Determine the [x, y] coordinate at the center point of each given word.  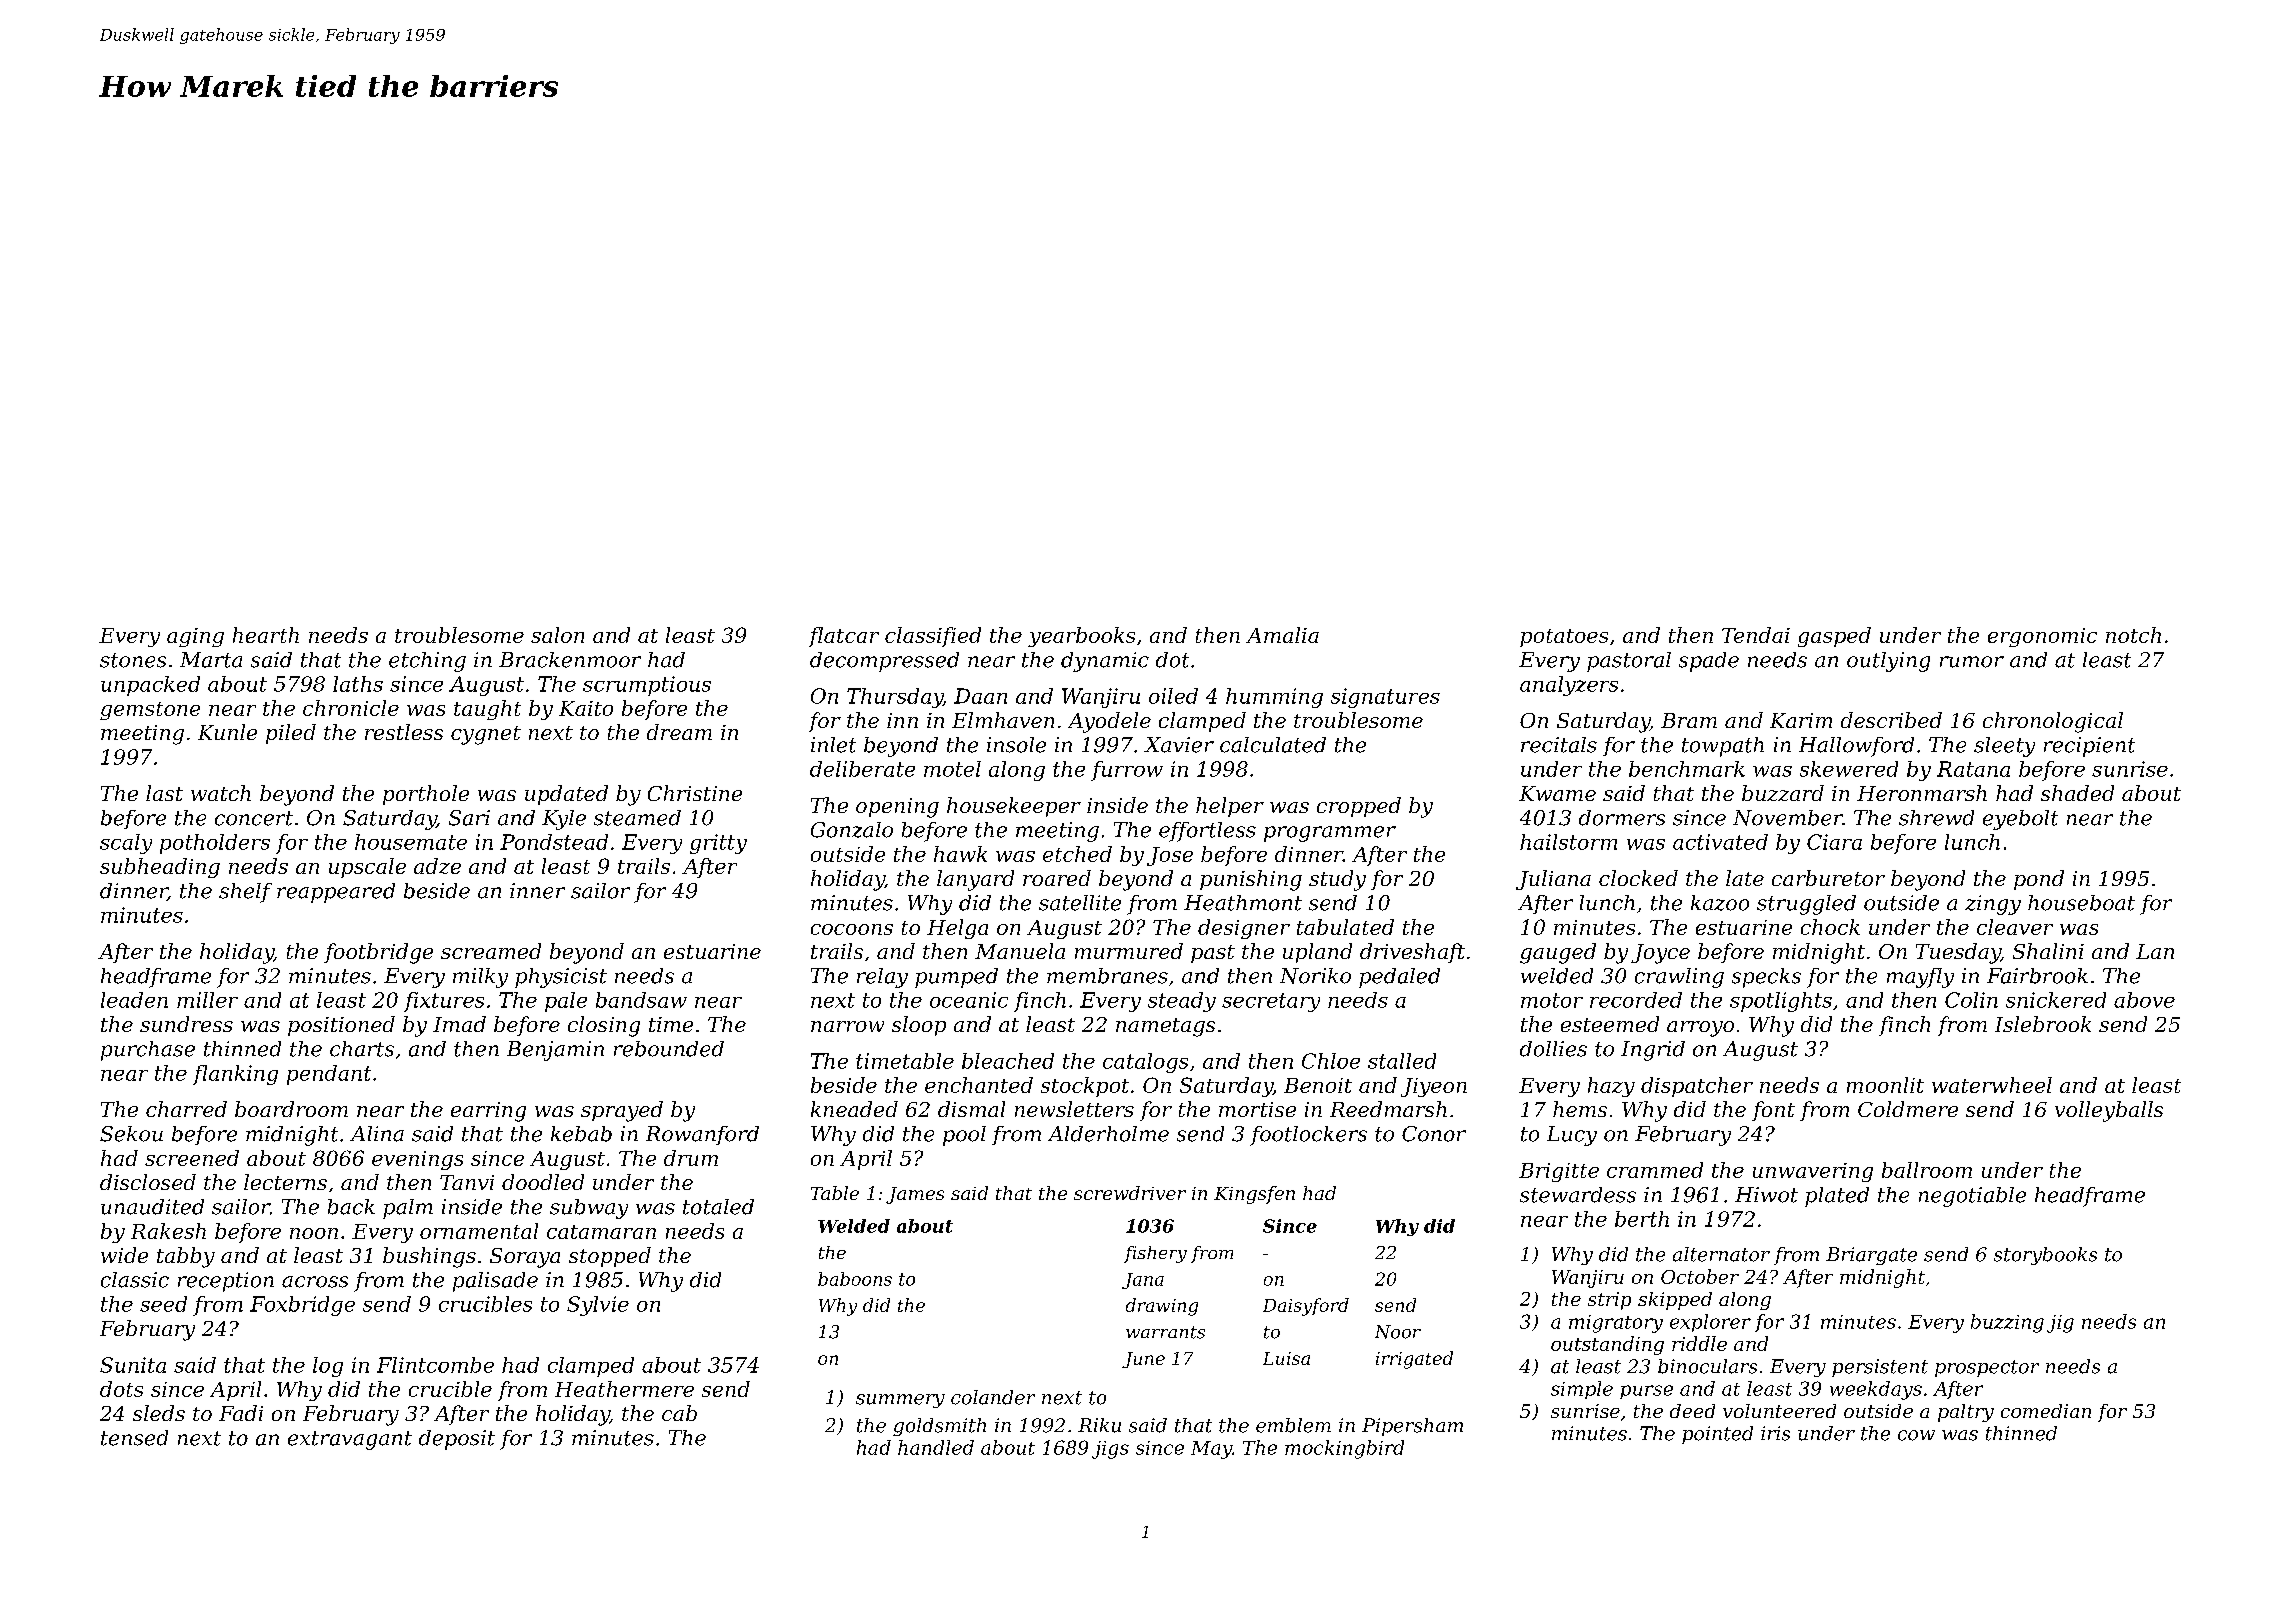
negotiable [1972, 1197]
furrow [1127, 771]
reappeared [336, 893]
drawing [1162, 1307]
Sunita [133, 1365]
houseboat [2081, 903]
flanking [235, 1075]
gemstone [150, 711]
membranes [1107, 976]
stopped [610, 1257]
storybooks [2045, 1256]
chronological [2053, 722]
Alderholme [1108, 1134]
